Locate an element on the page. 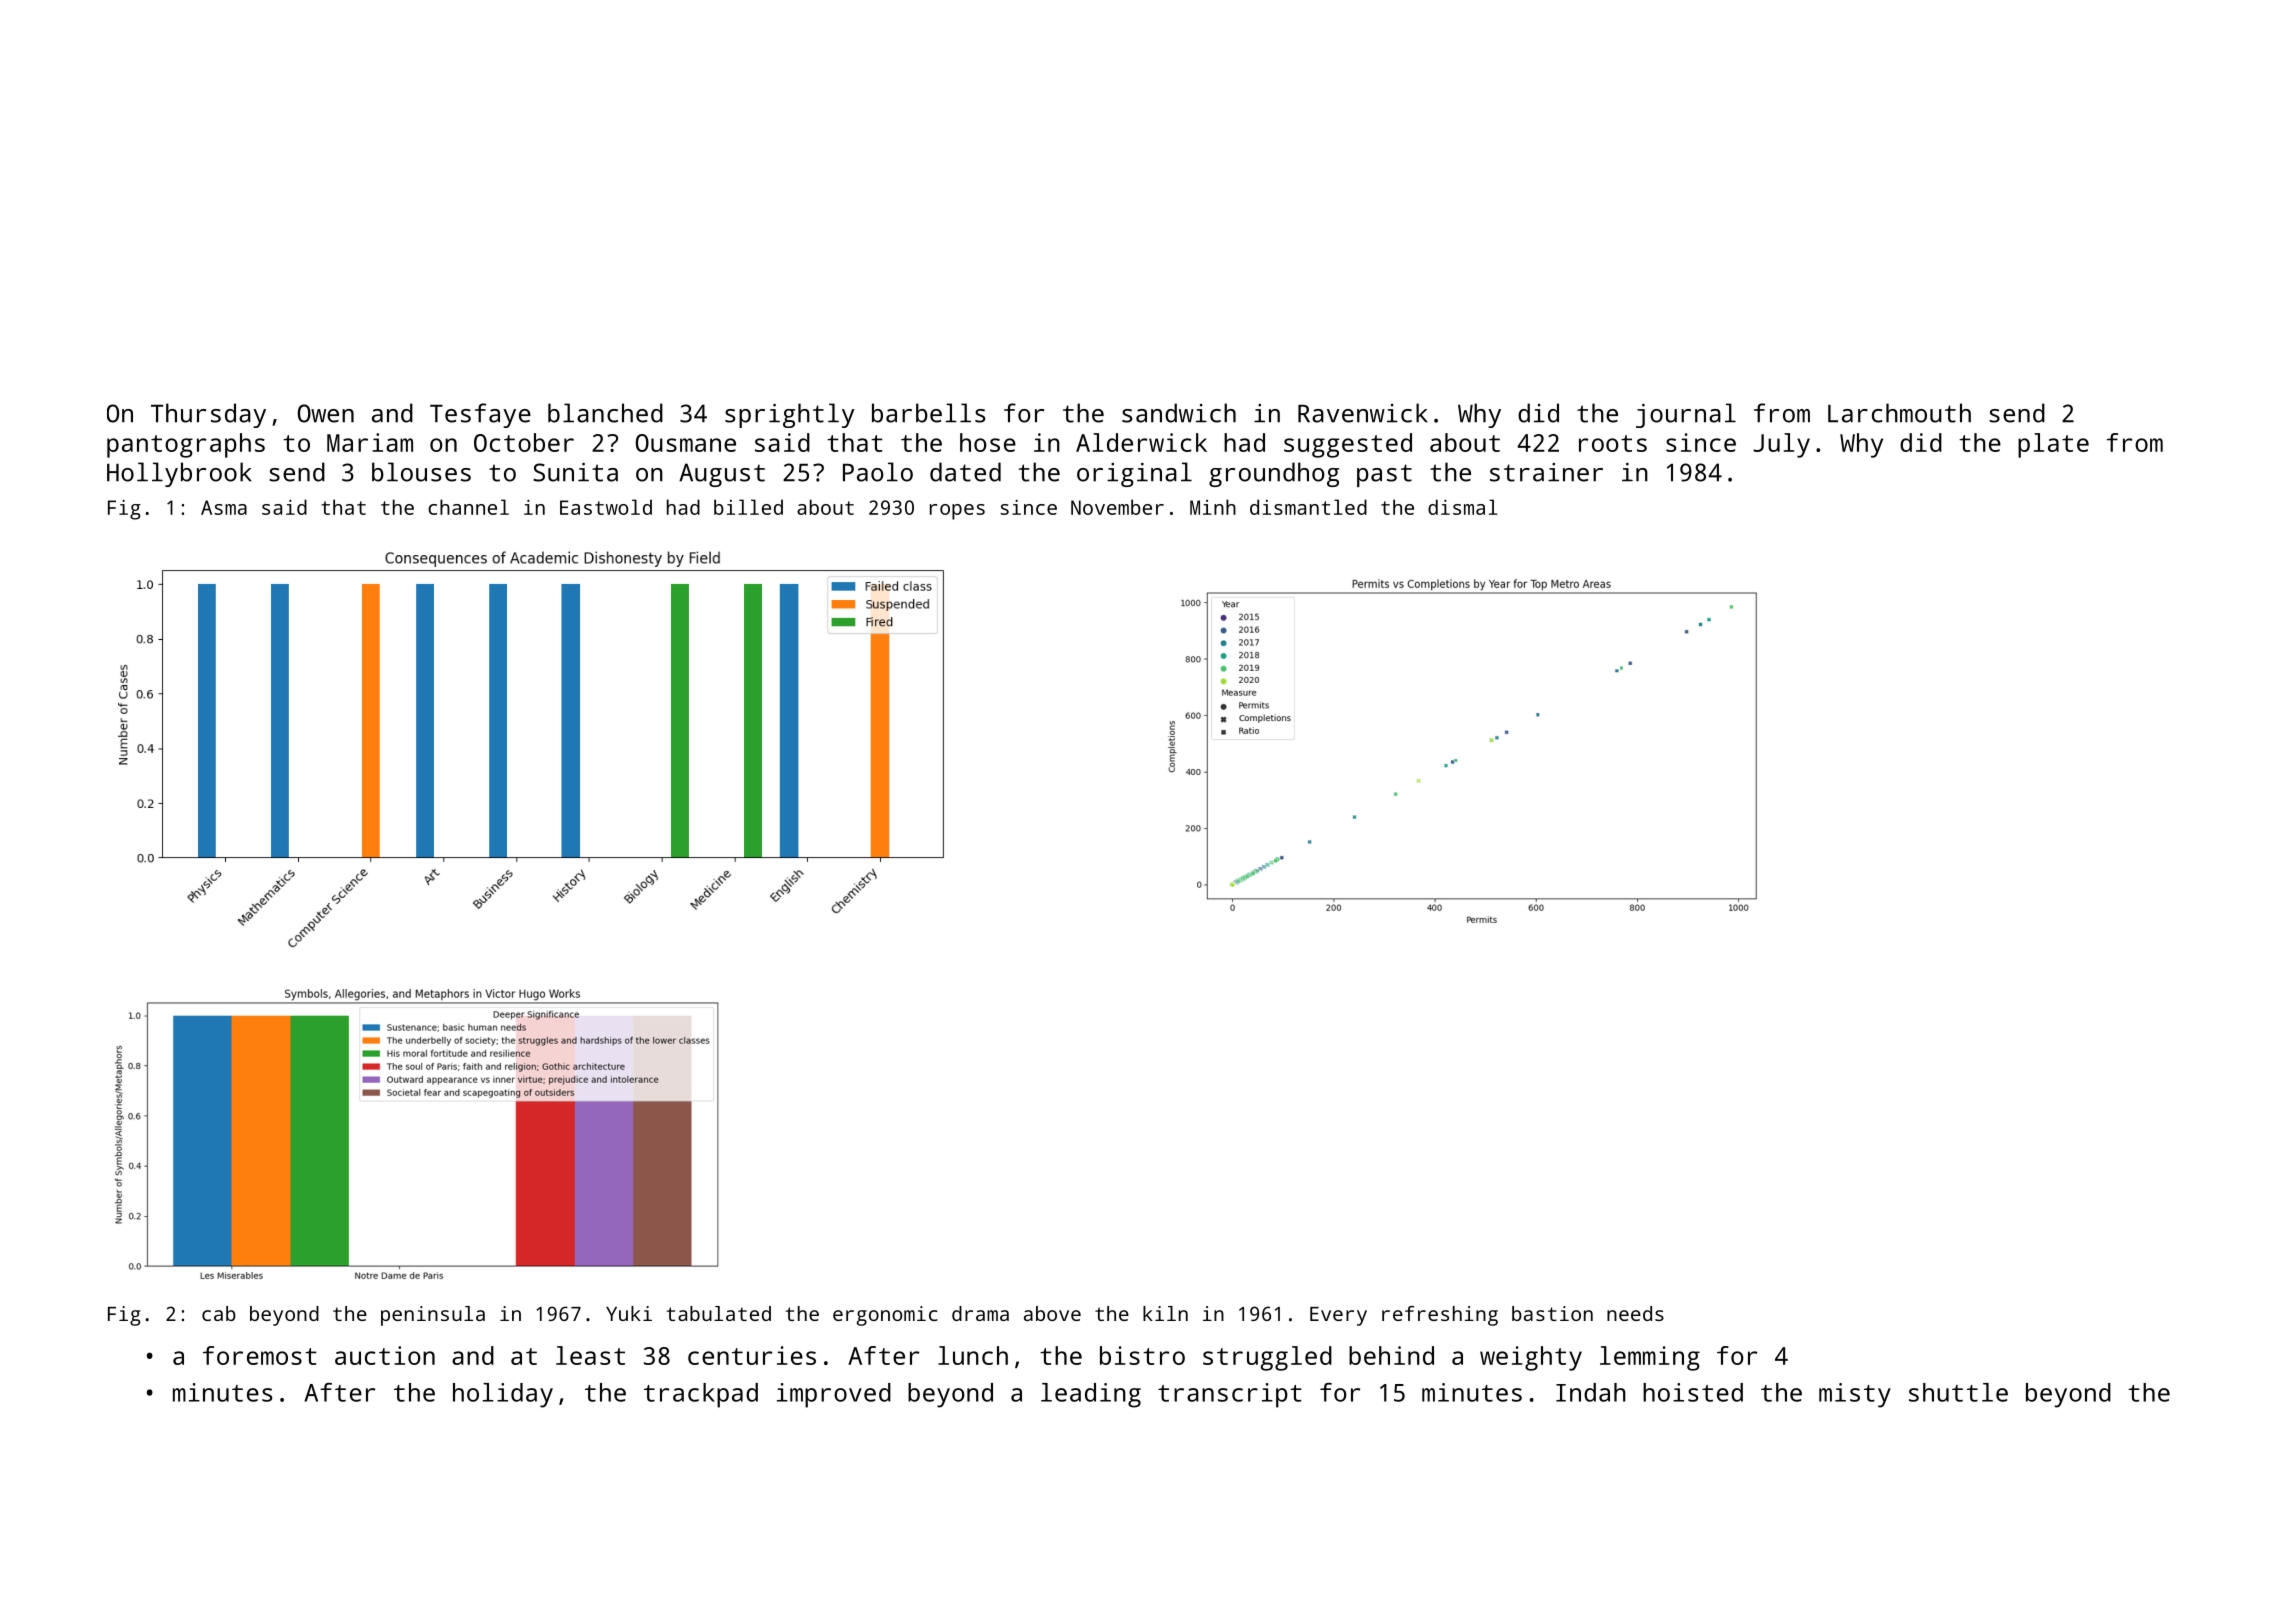 This document has width=2292, height=1620. Every is located at coordinates (1338, 1316).
